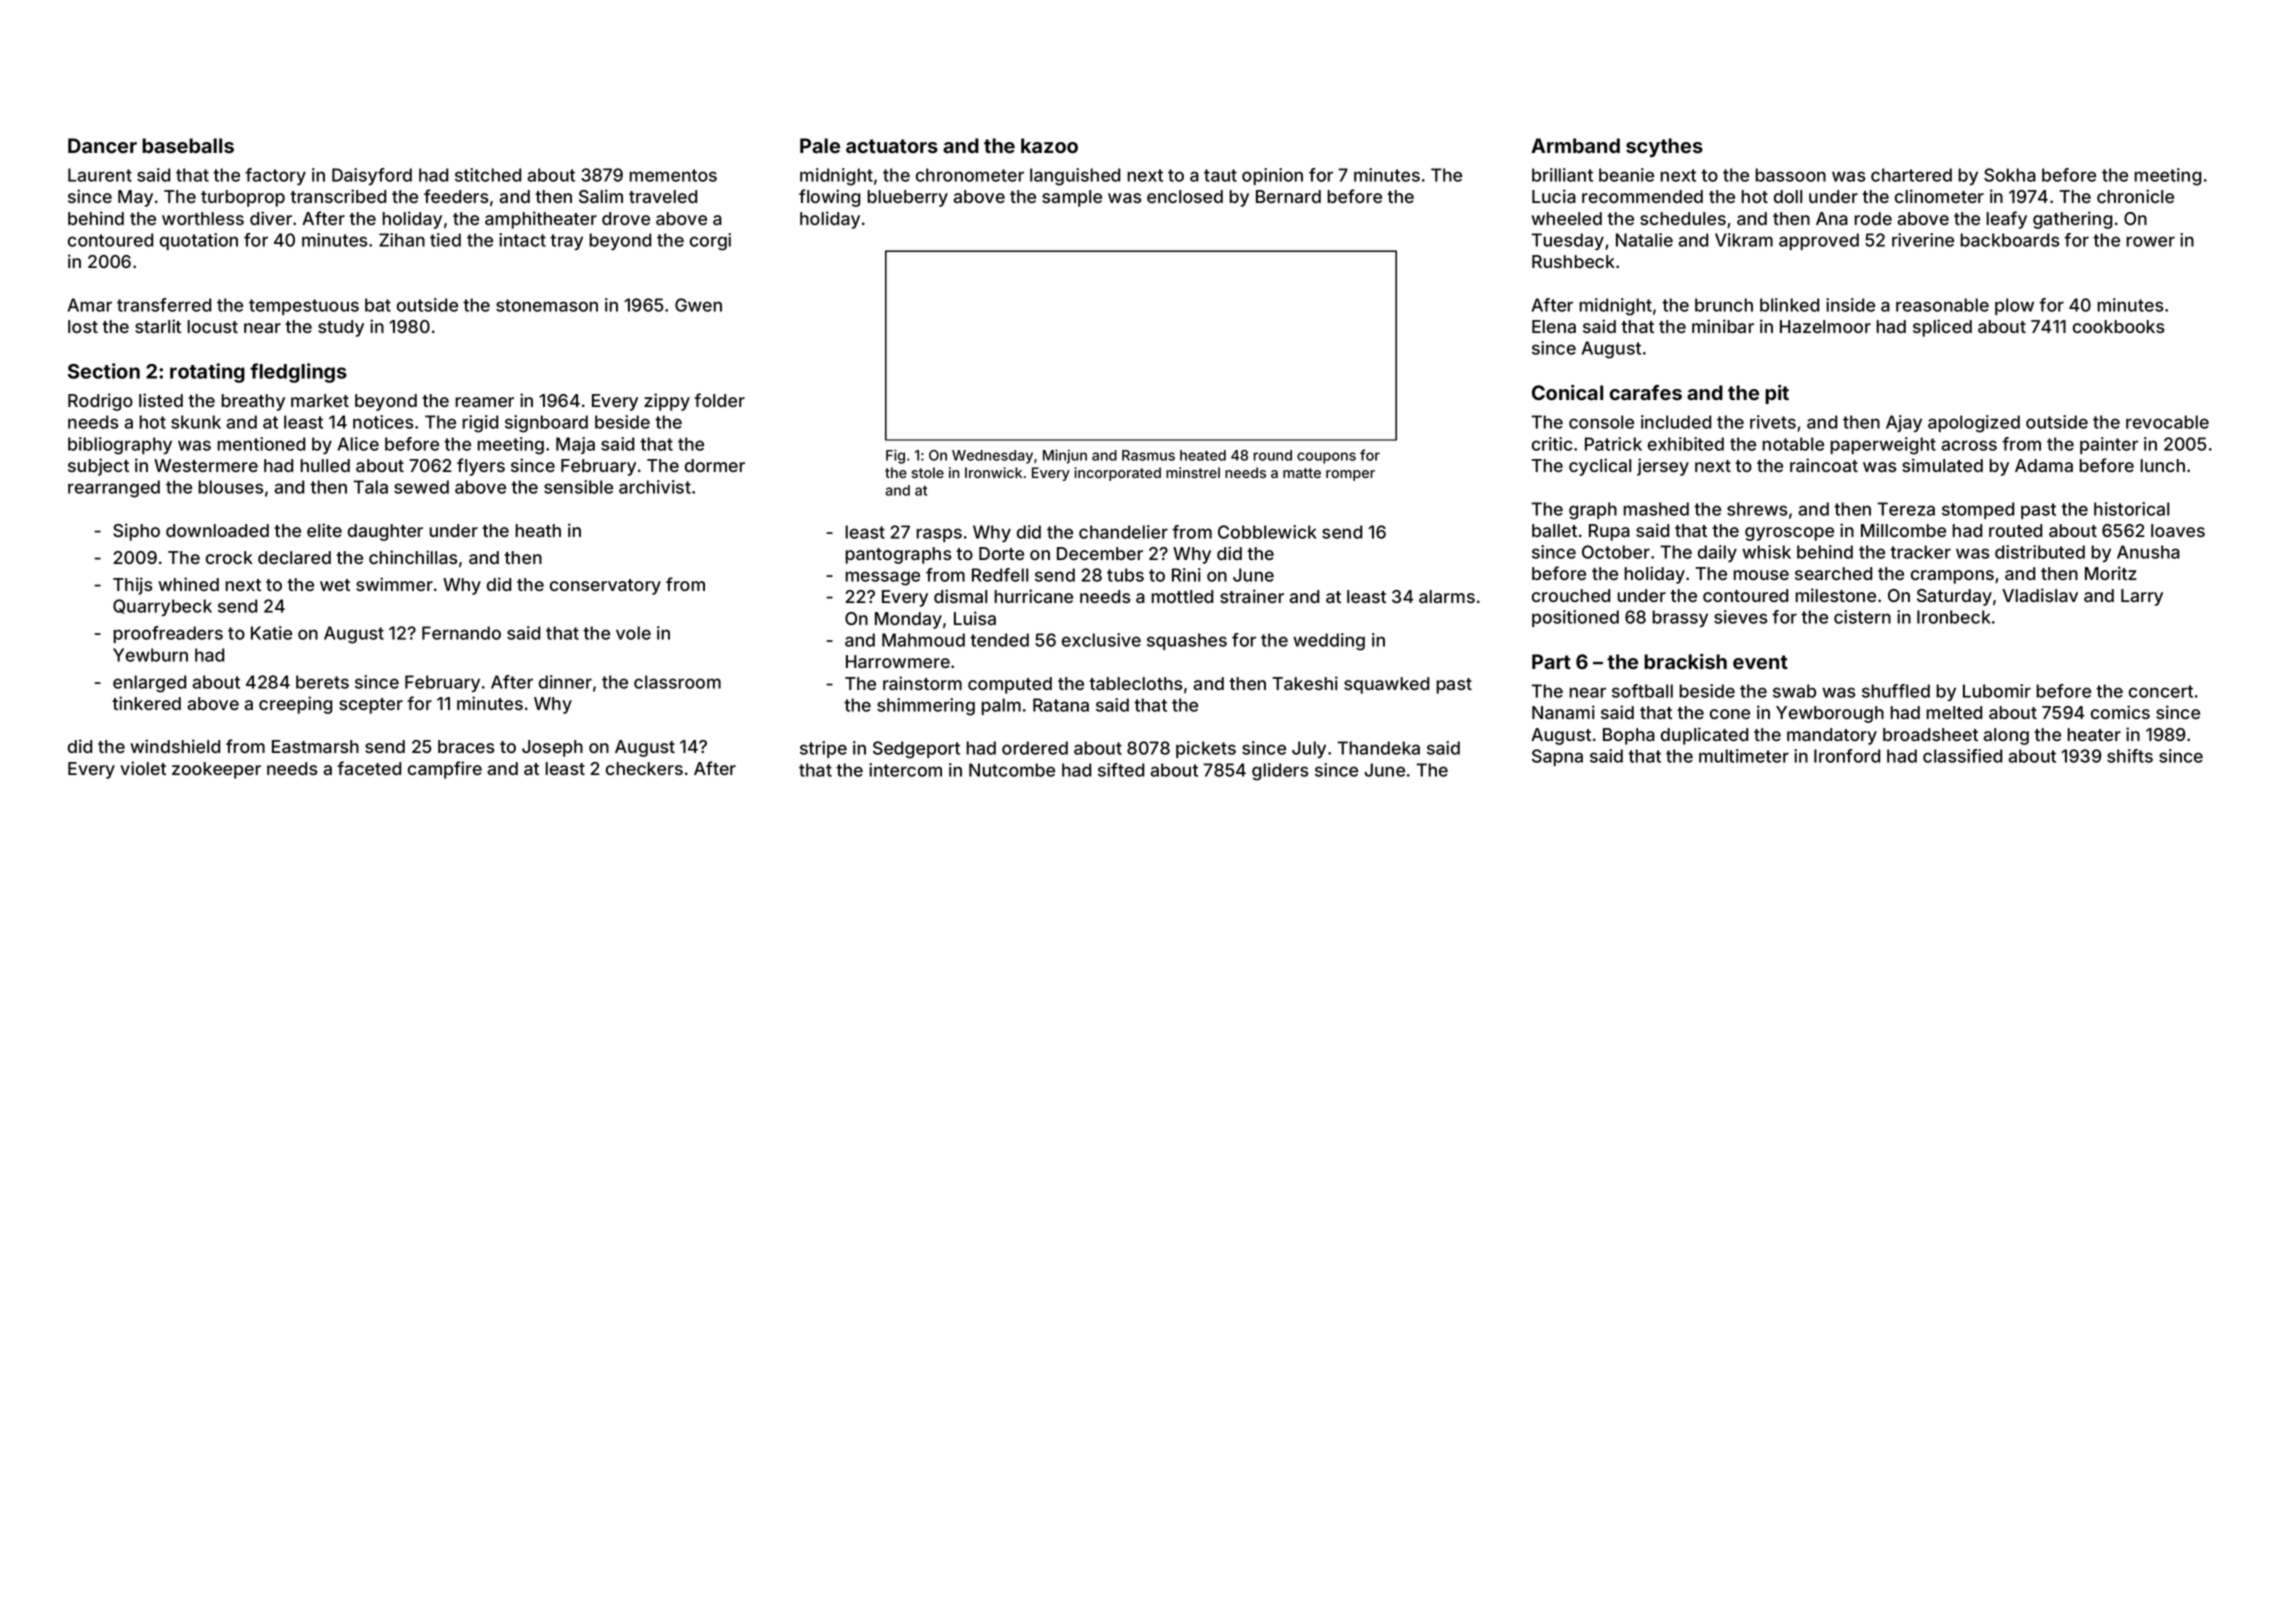  Describe the element at coordinates (1847, 756) in the screenshot. I see `Ironford` at that location.
